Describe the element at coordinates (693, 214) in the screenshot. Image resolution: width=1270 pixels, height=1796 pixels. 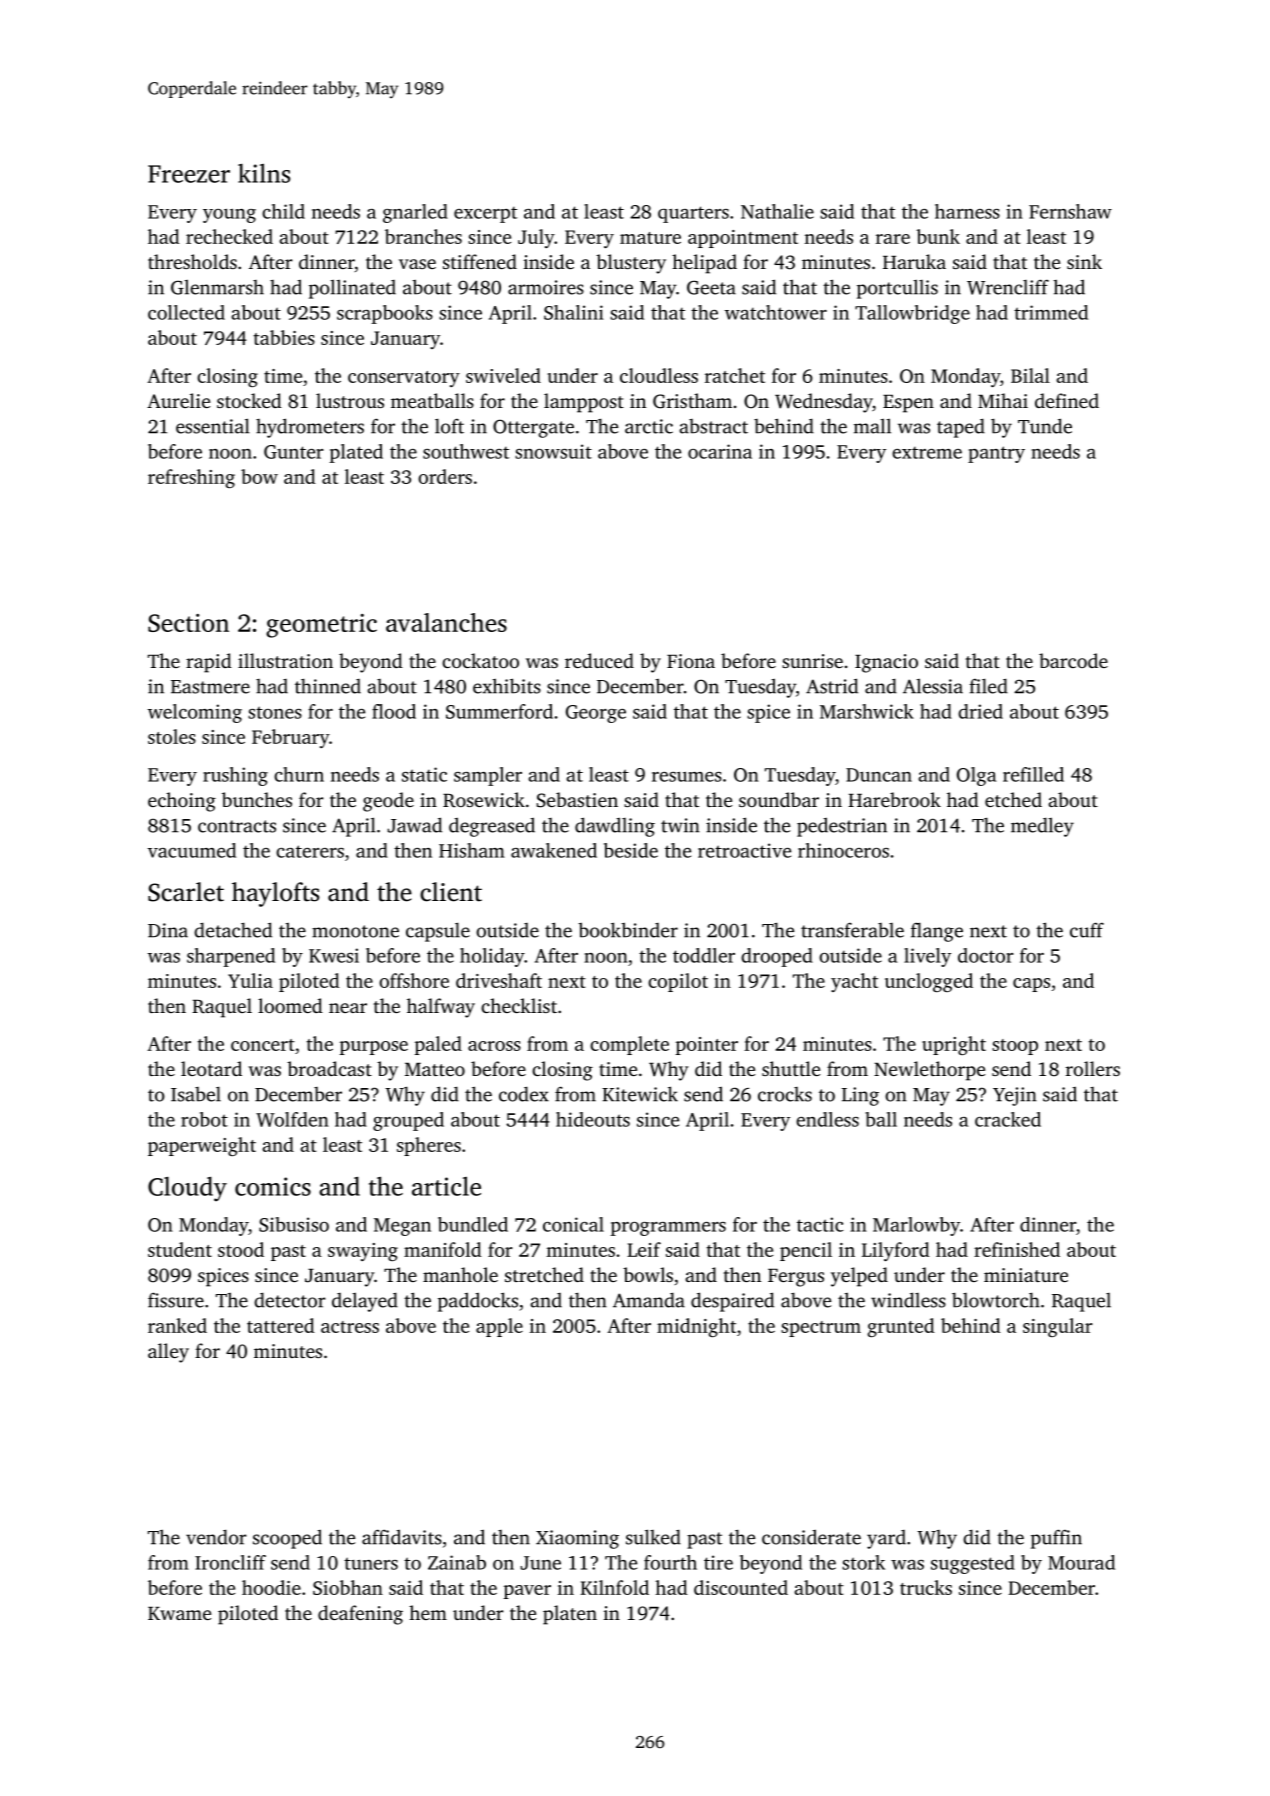
I see `quarters` at that location.
